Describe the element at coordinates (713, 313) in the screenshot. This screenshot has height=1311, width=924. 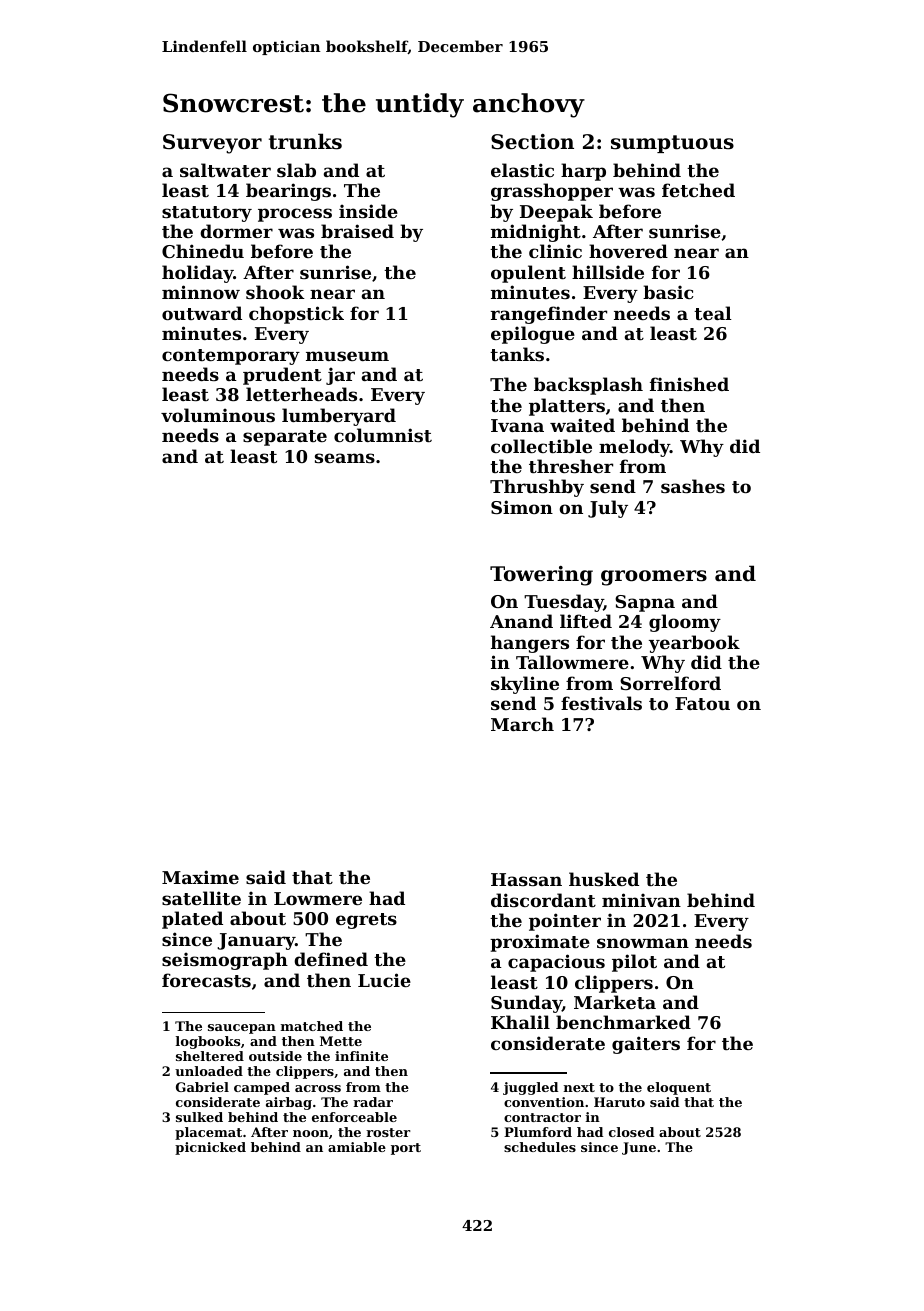
I see `teal` at that location.
